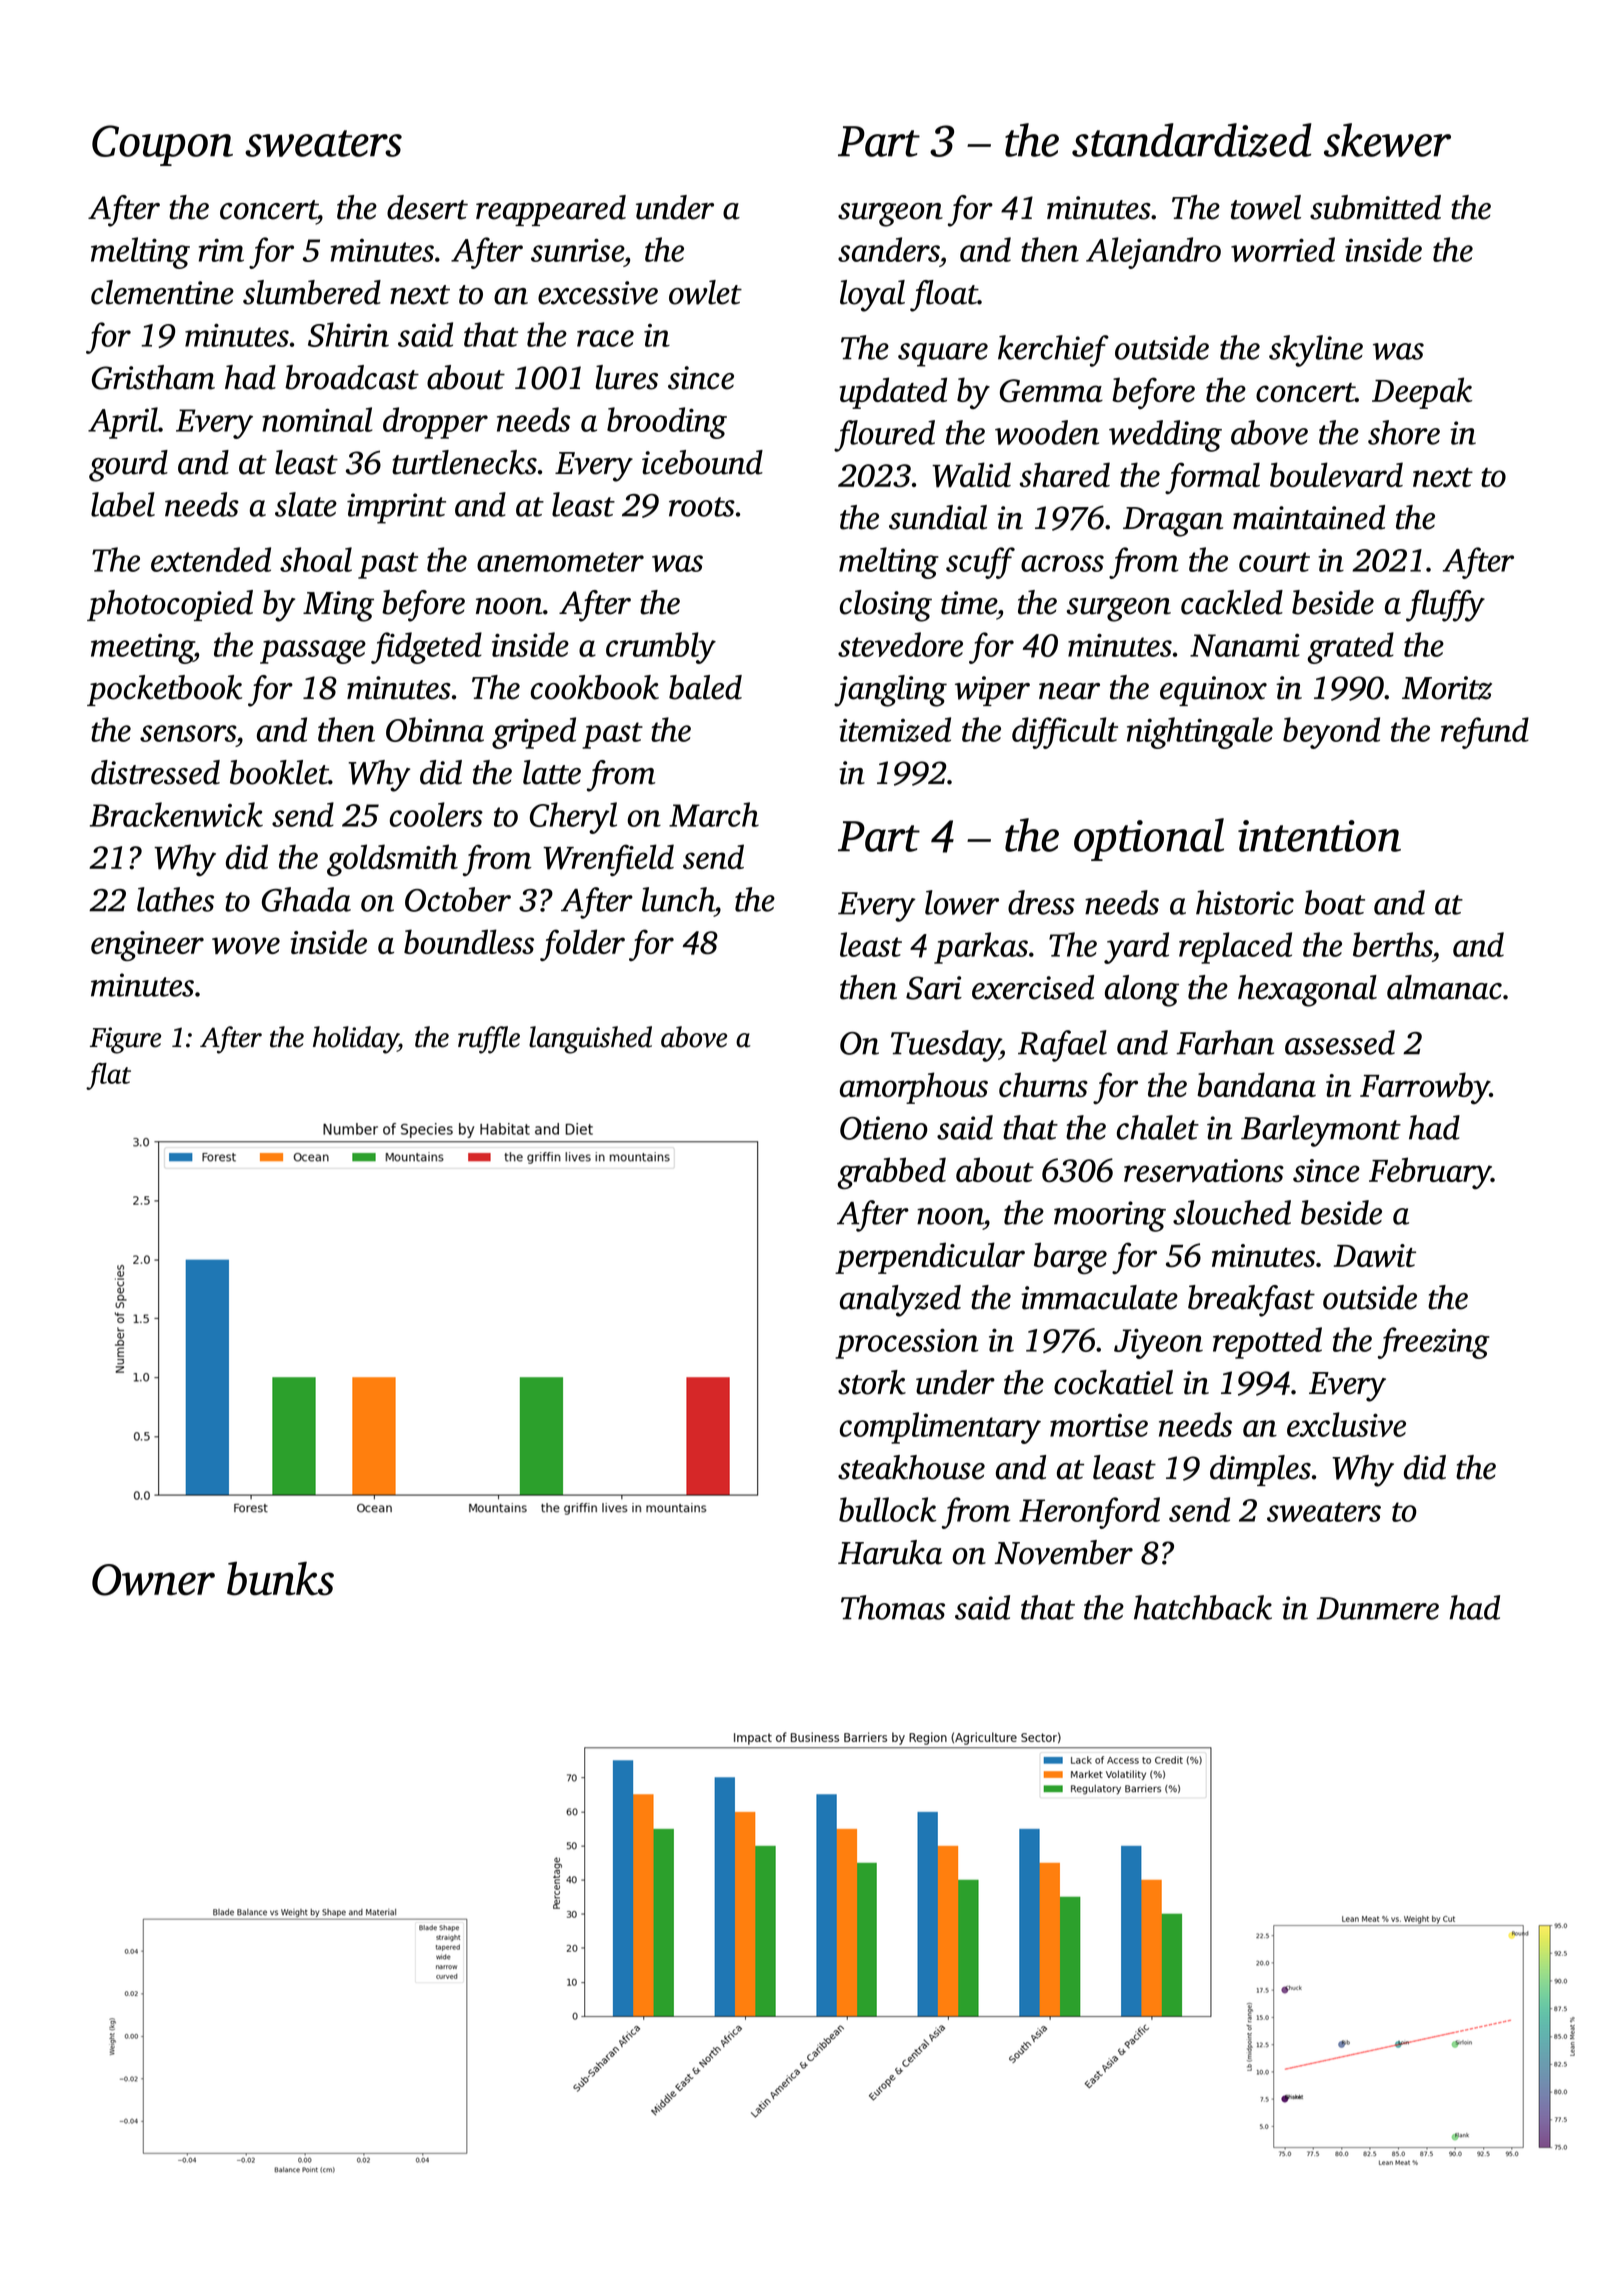 Image resolution: width=1620 pixels, height=2292 pixels. Describe the element at coordinates (1142, 991) in the screenshot. I see `along` at that location.
